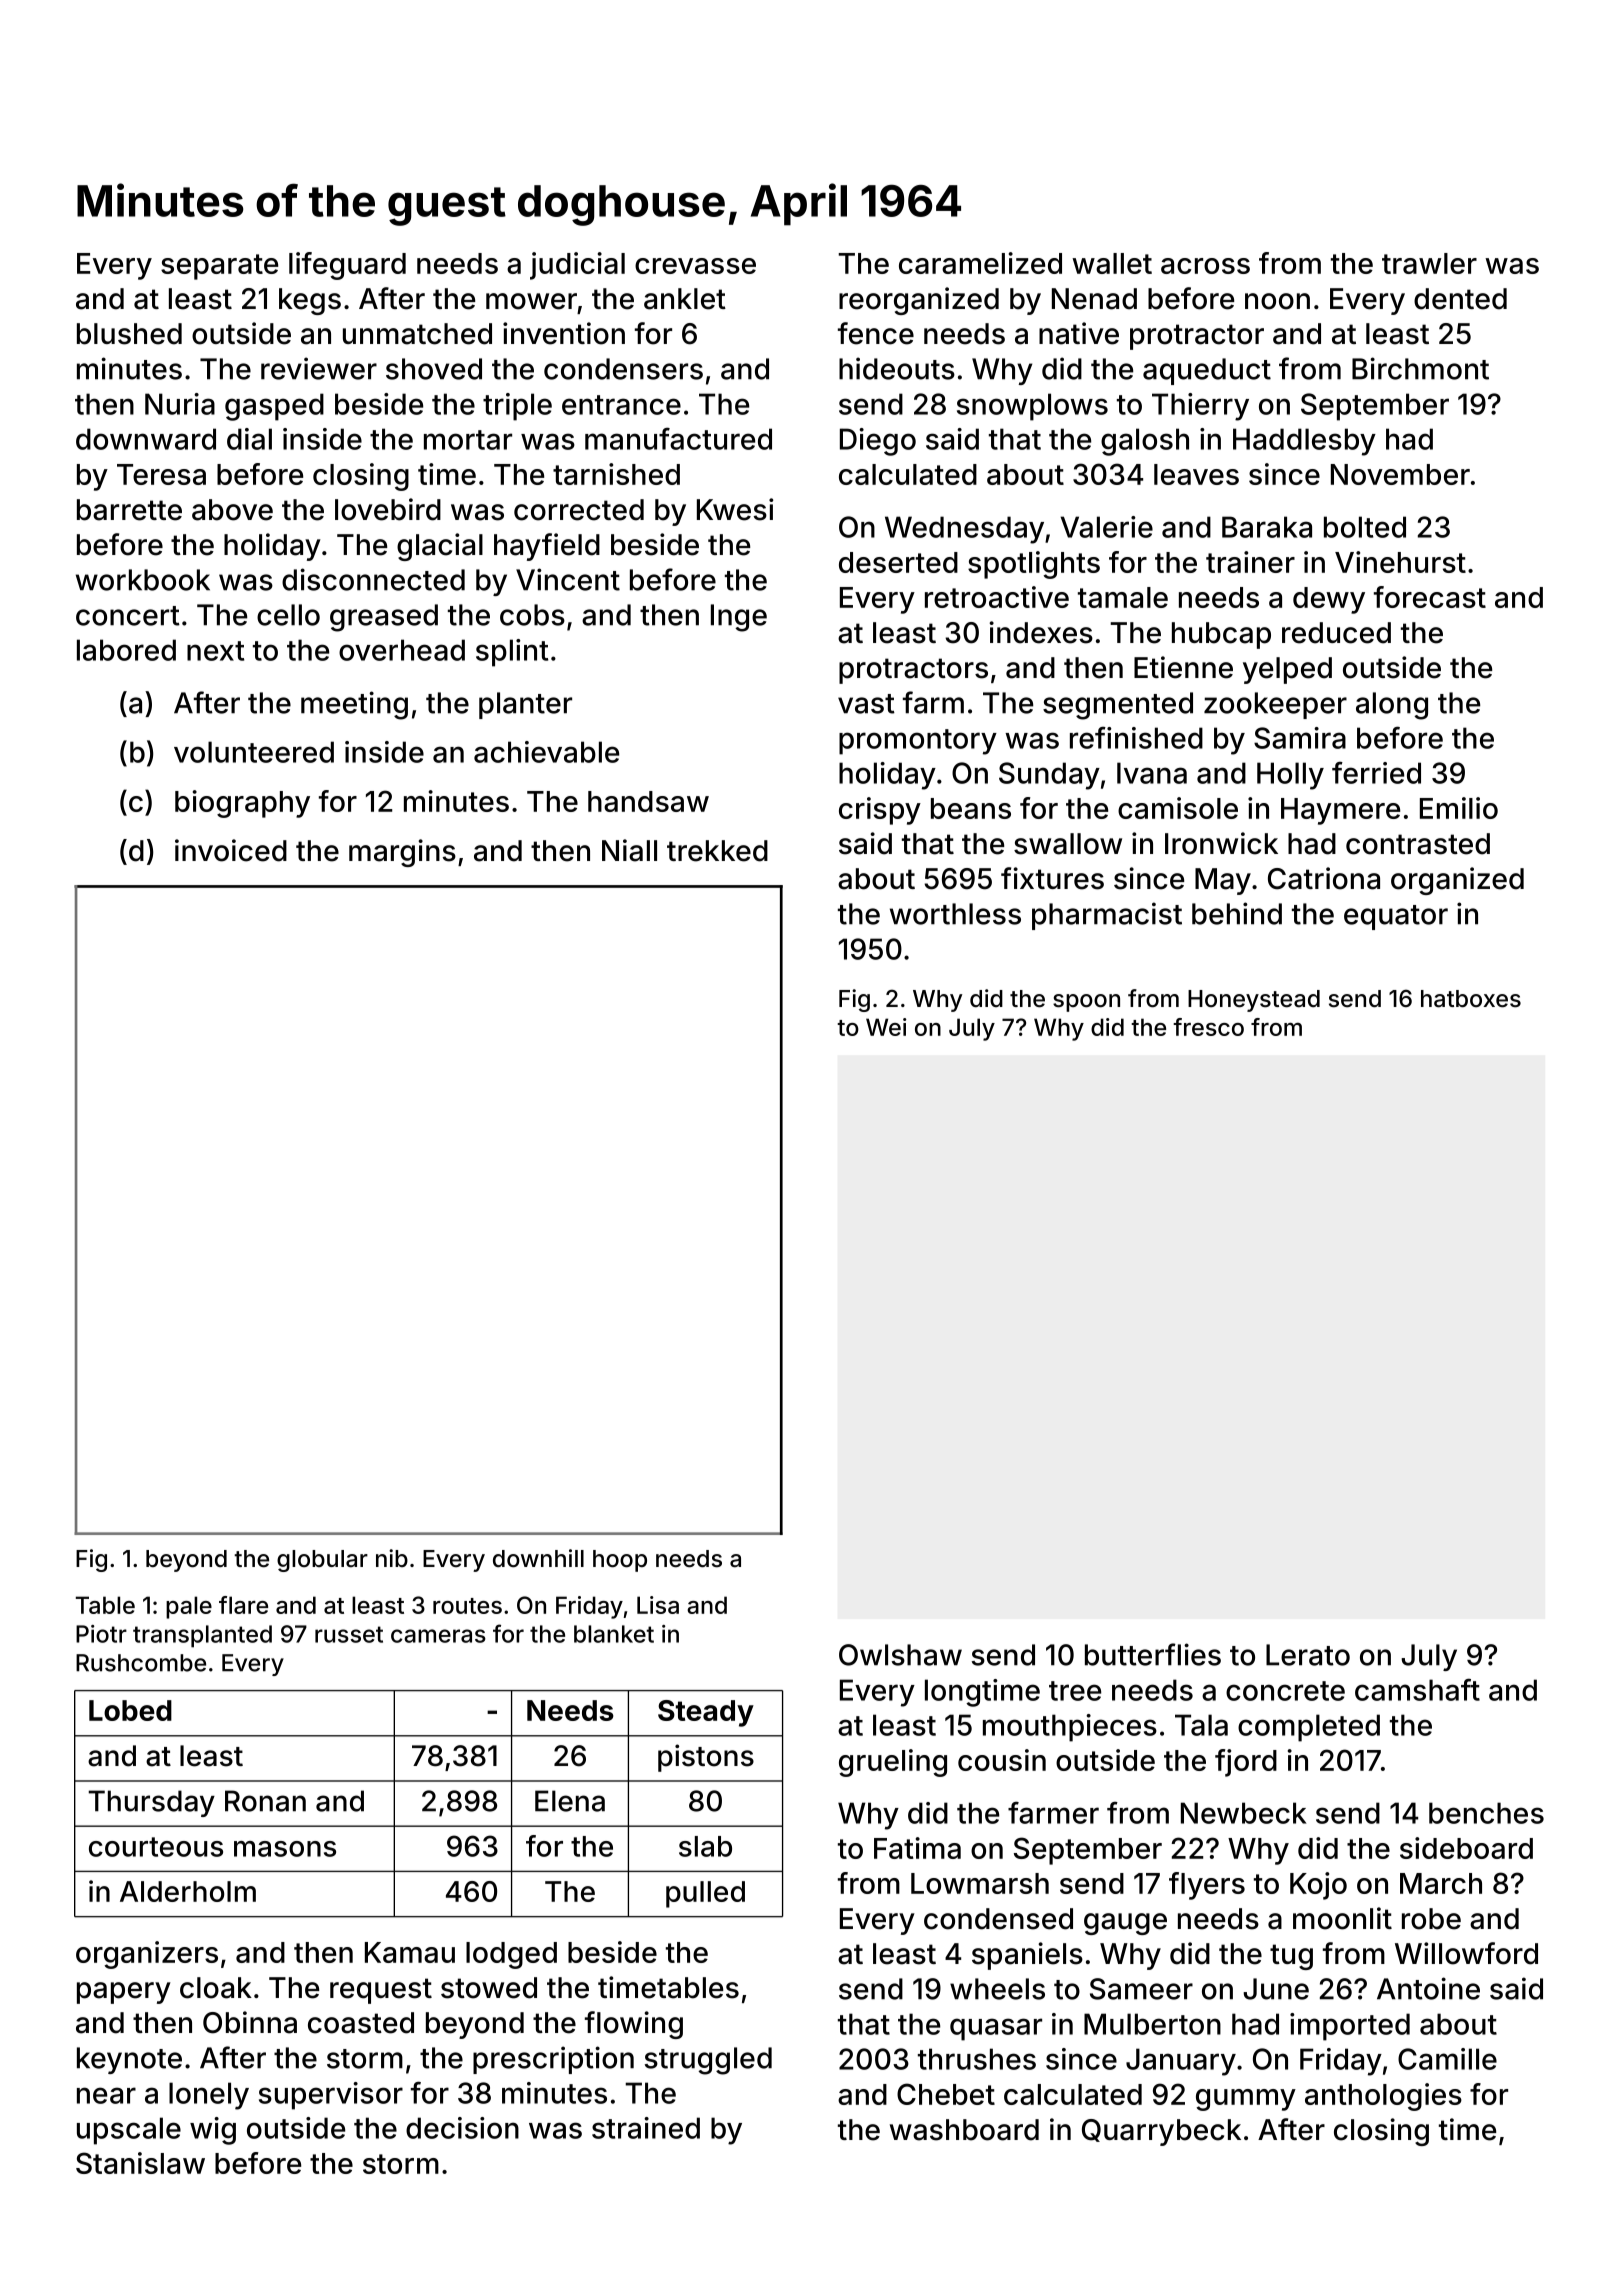  Describe the element at coordinates (1153, 1654) in the document. I see `butterflies` at that location.
